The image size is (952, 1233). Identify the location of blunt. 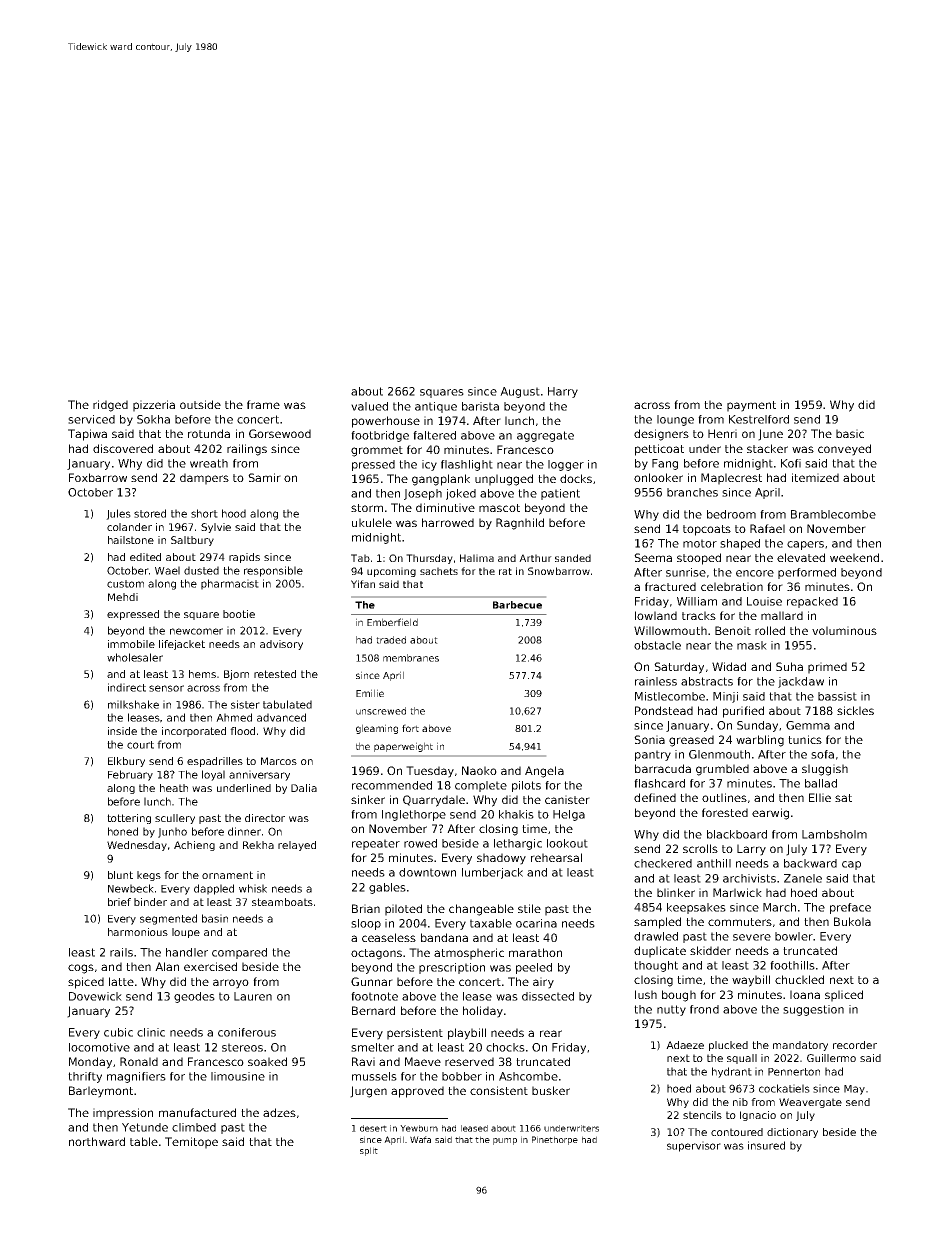
(120, 875).
